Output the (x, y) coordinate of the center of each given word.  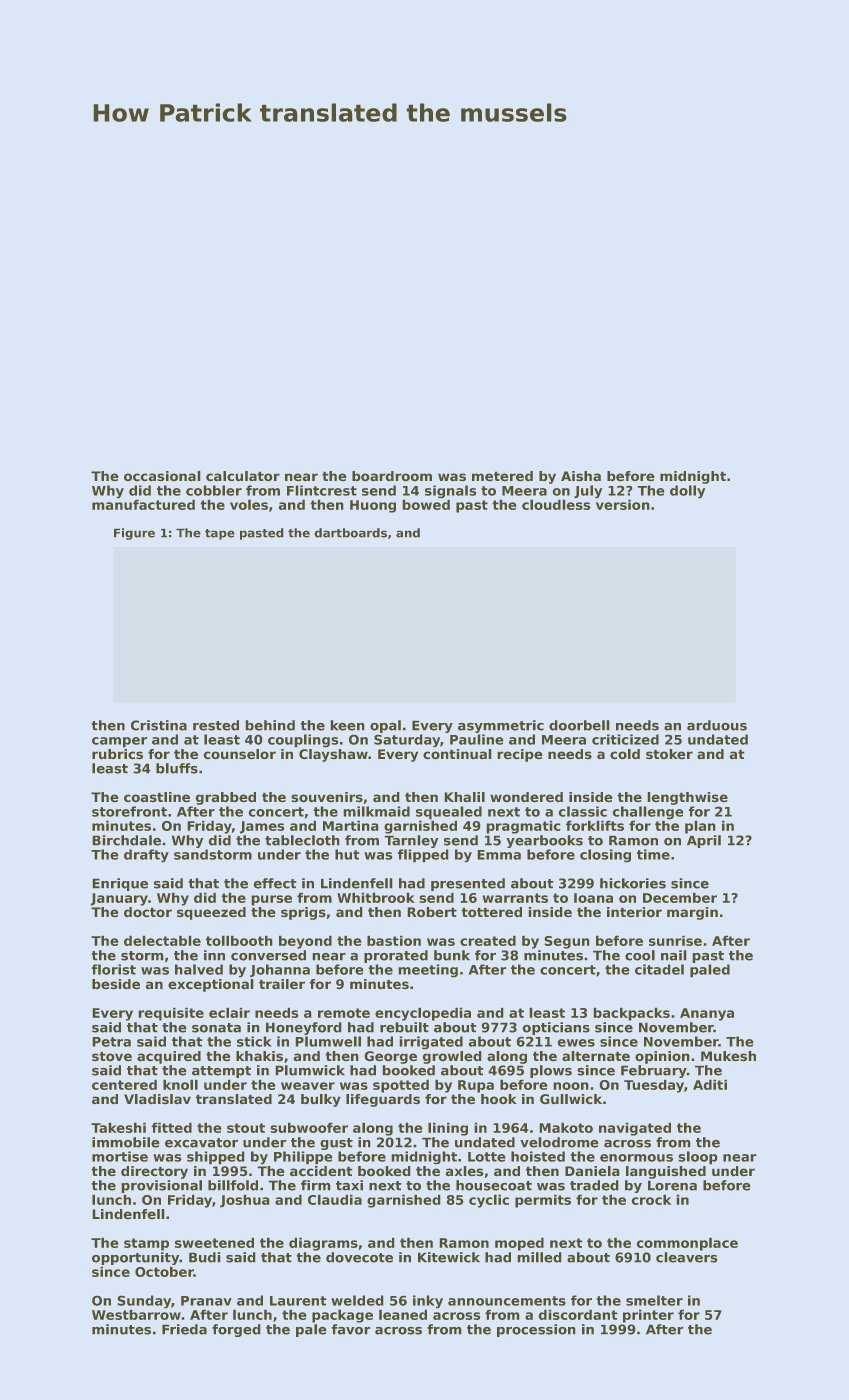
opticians (556, 1028)
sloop (698, 1158)
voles (249, 504)
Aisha (581, 476)
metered (502, 476)
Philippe (303, 1158)
